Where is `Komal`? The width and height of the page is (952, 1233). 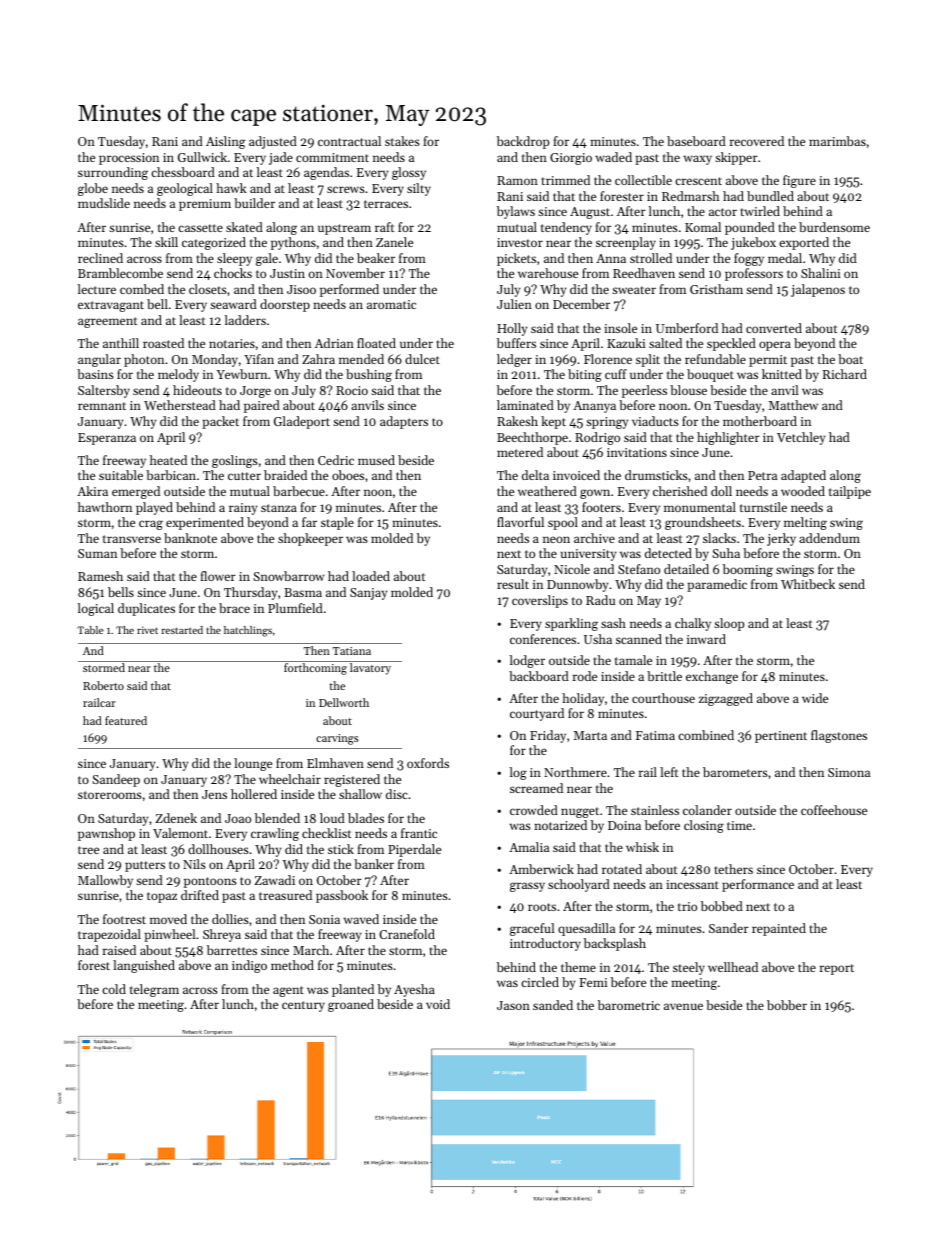 Komal is located at coordinates (703, 227).
